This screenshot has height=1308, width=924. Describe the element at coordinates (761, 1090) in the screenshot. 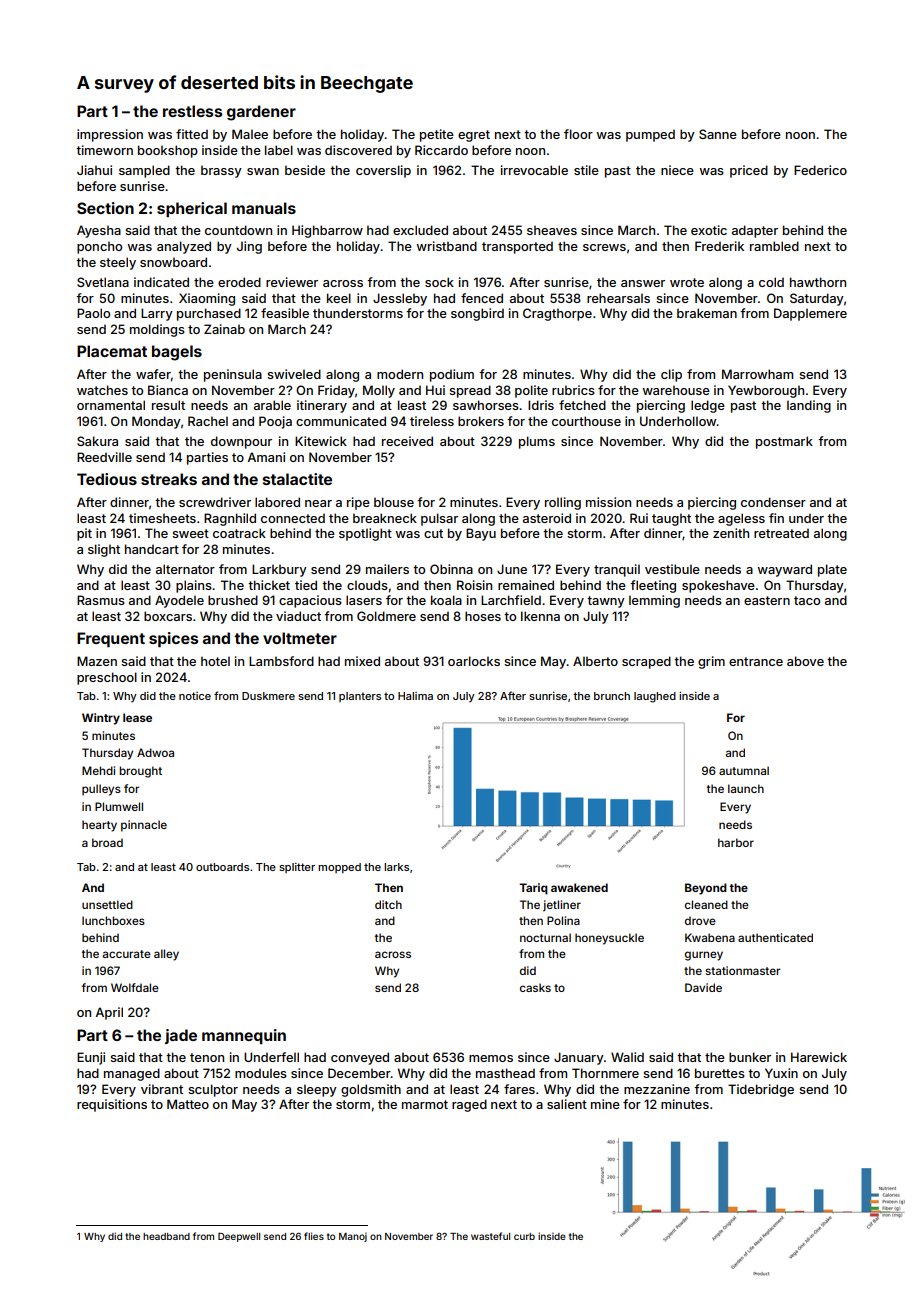

I see `Tidebridge` at that location.
